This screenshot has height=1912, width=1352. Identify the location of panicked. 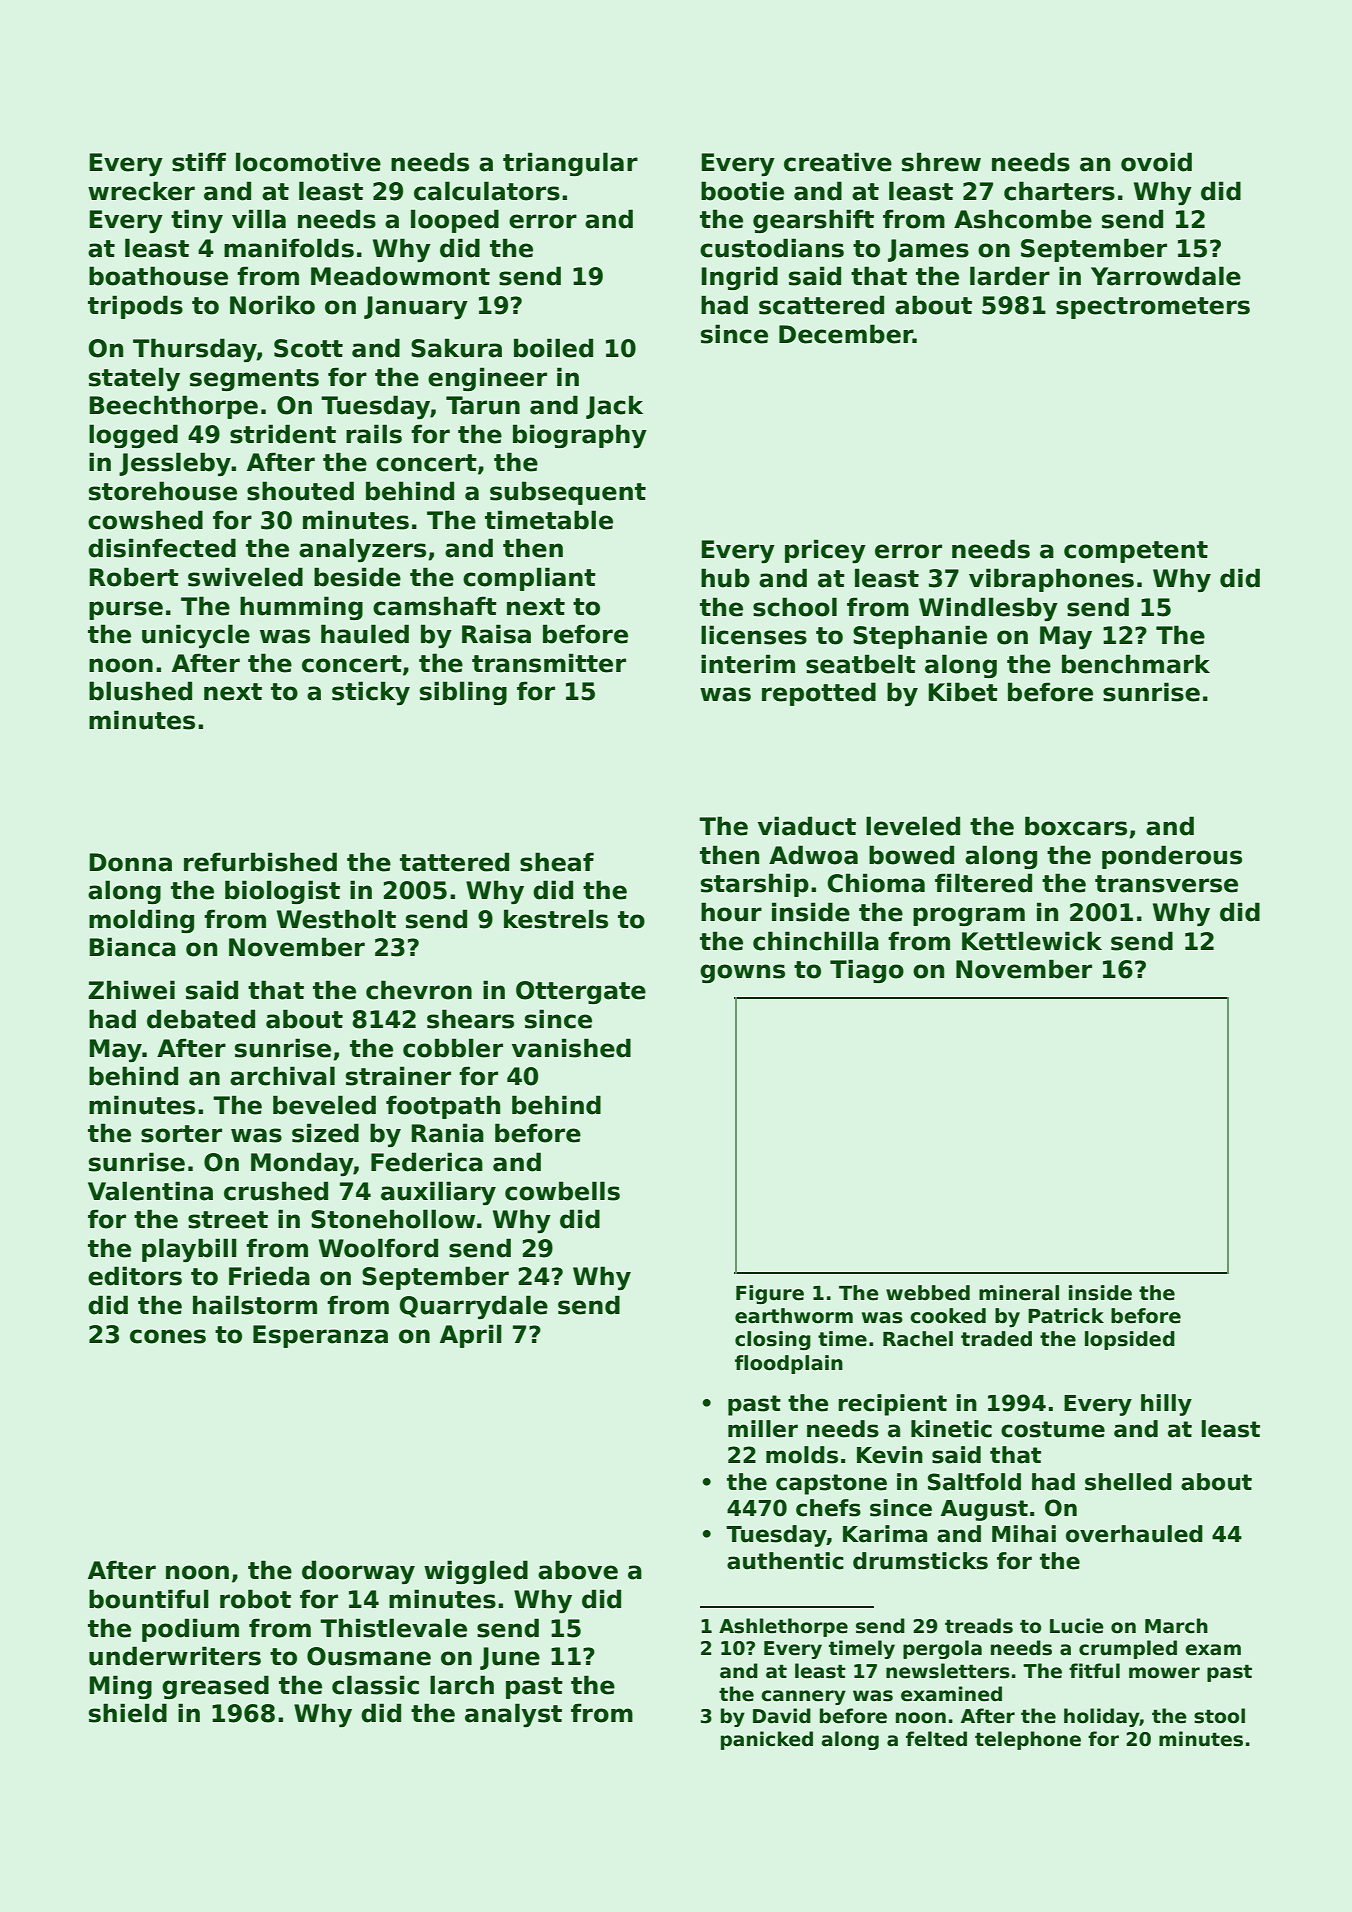
(767, 1740).
